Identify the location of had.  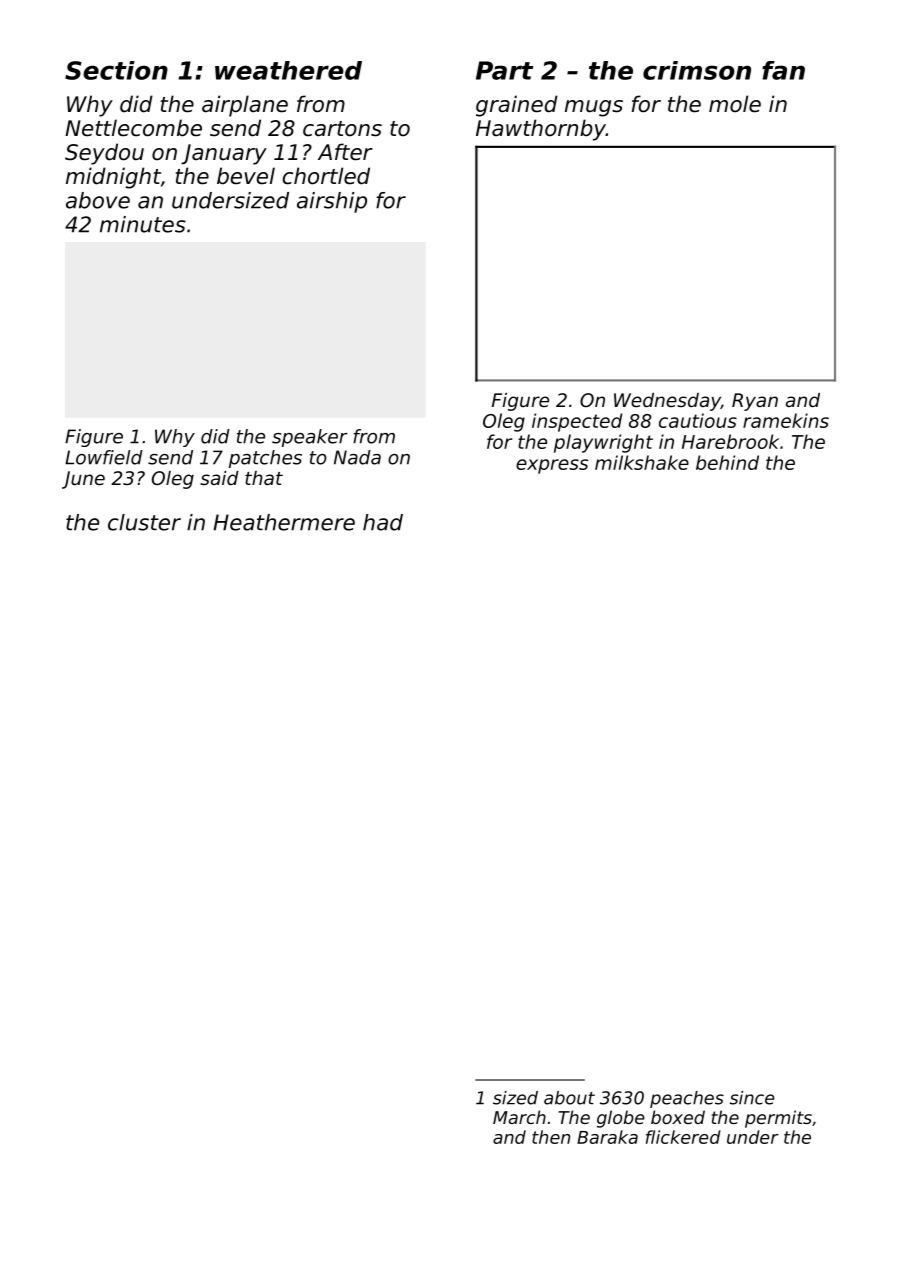
(383, 522).
